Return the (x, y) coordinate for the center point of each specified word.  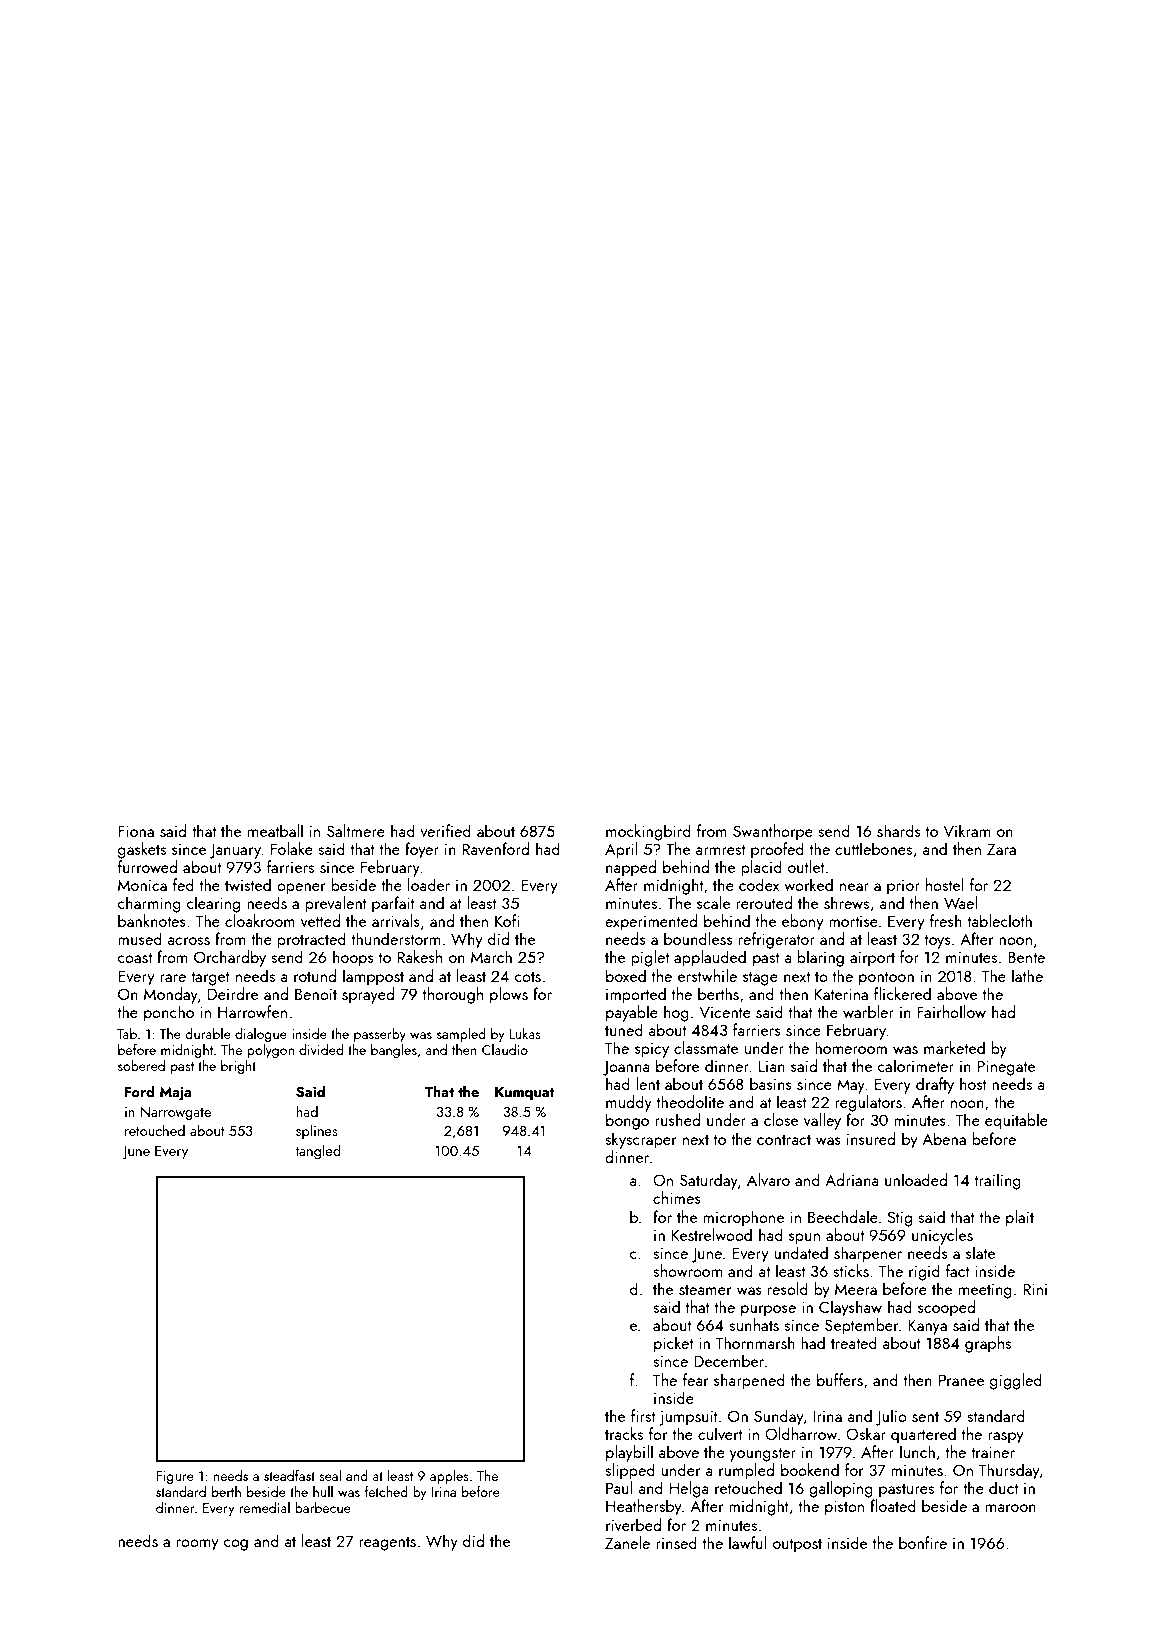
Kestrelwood (712, 1234)
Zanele (627, 1542)
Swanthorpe (773, 832)
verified (445, 830)
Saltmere (356, 830)
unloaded (916, 1179)
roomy (197, 1545)
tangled (318, 1151)
